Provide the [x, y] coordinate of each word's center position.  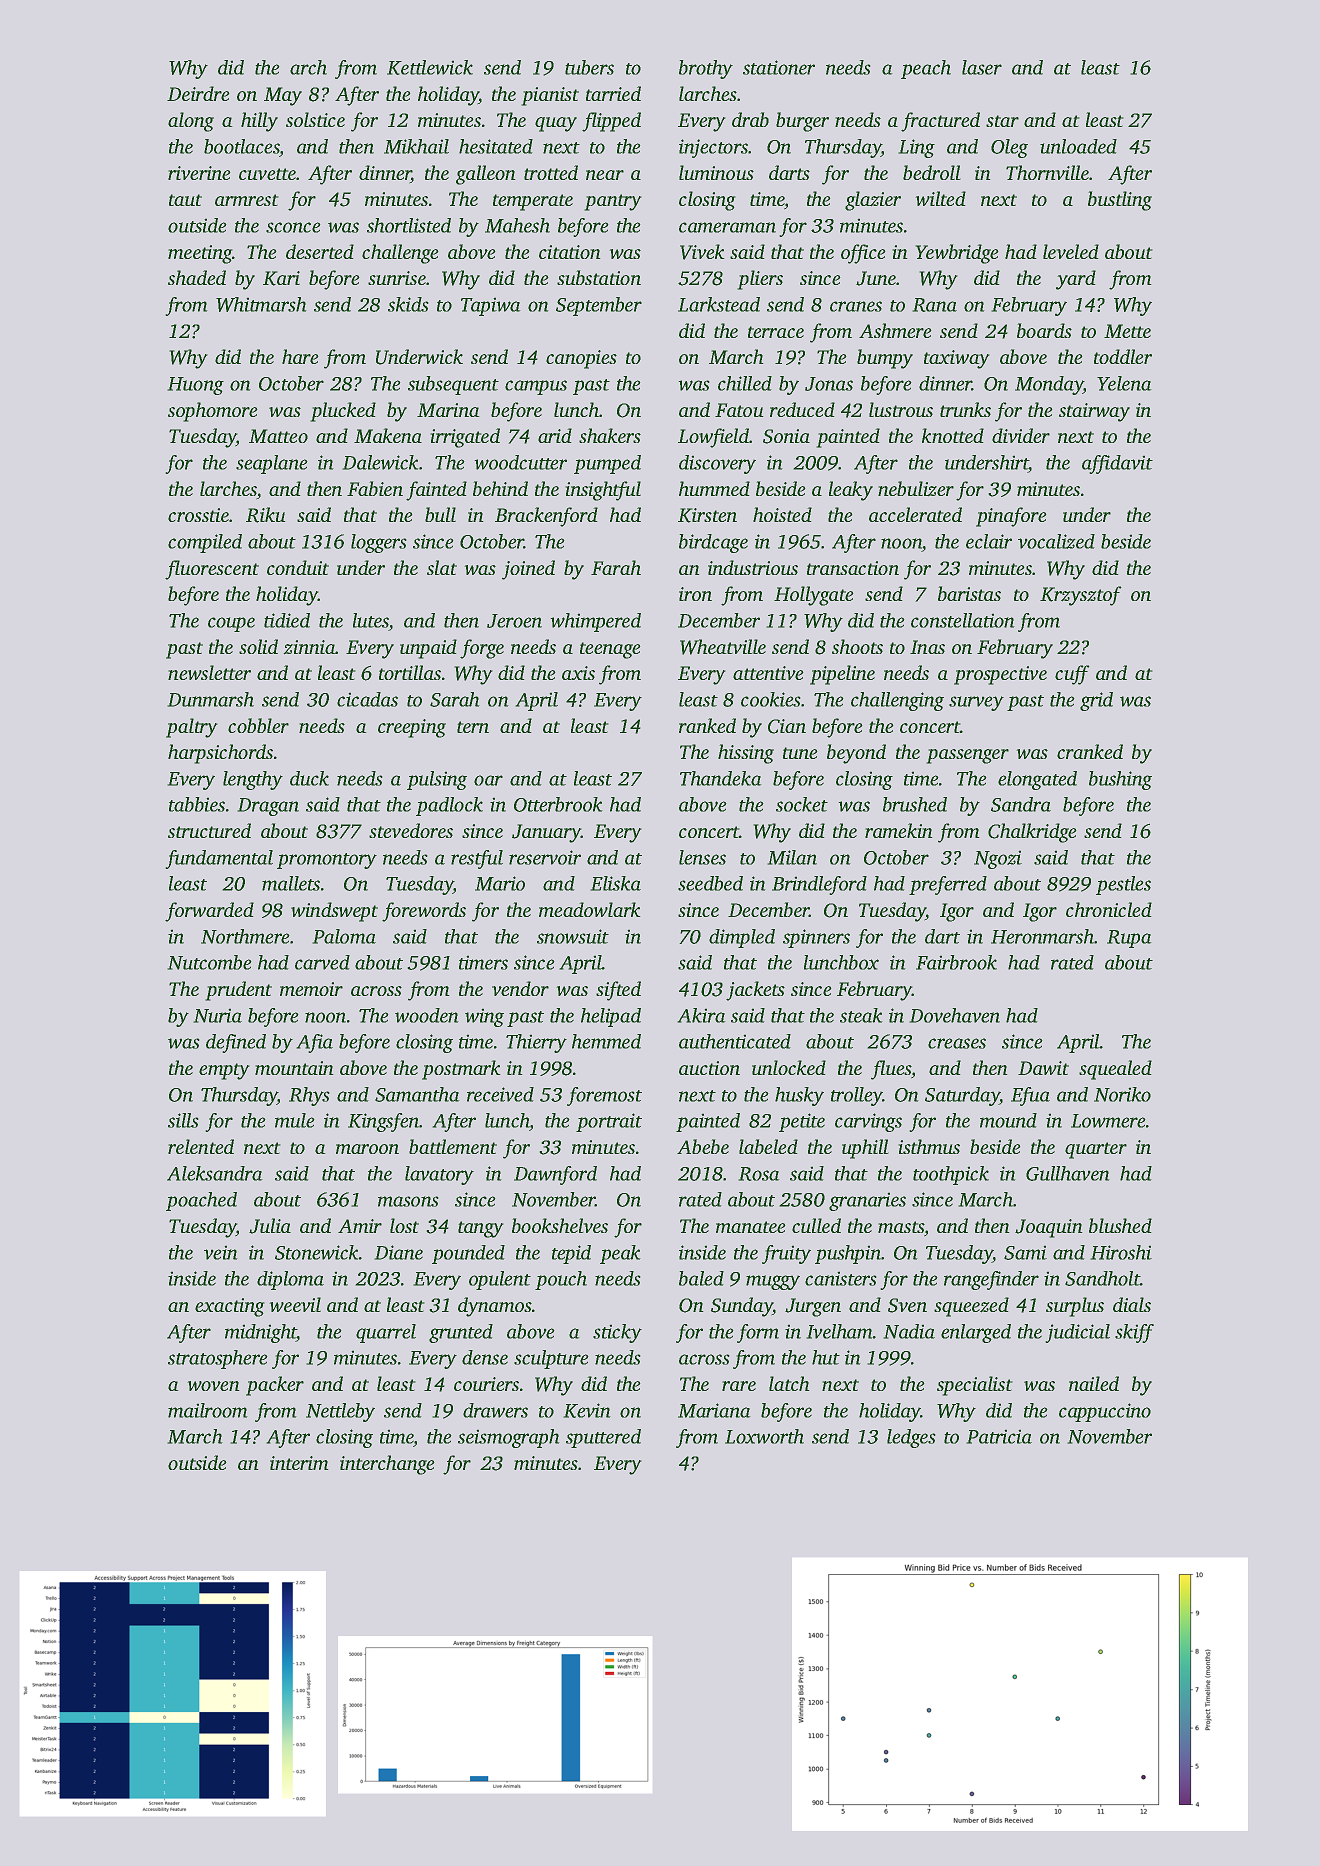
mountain [294, 1068]
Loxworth [764, 1436]
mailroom [208, 1410]
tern [473, 727]
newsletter [209, 672]
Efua [1030, 1096]
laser [982, 67]
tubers [589, 67]
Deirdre [198, 93]
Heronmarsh [1042, 936]
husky [799, 1096]
